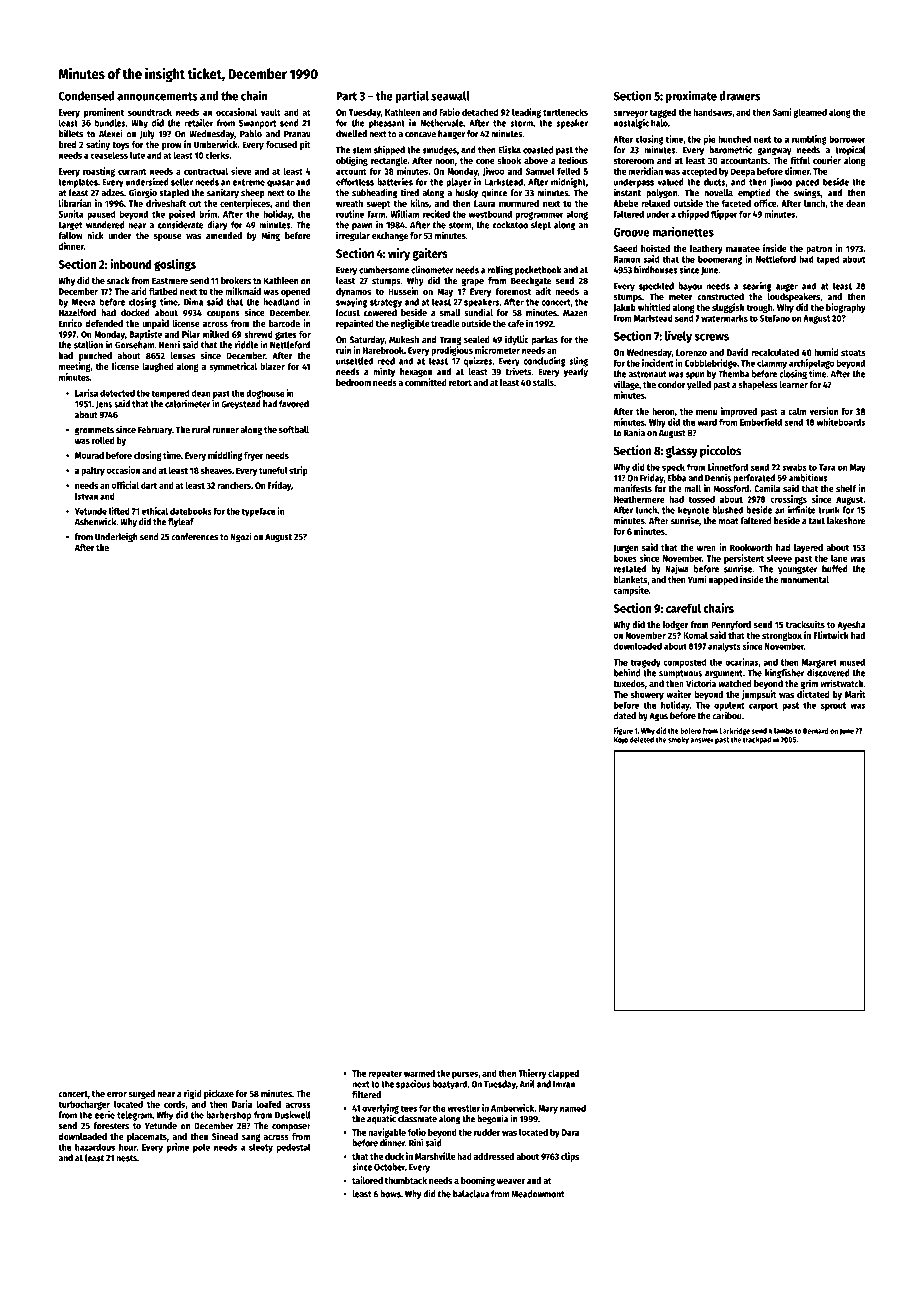  Describe the element at coordinates (254, 95) in the screenshot. I see `chain` at that location.
